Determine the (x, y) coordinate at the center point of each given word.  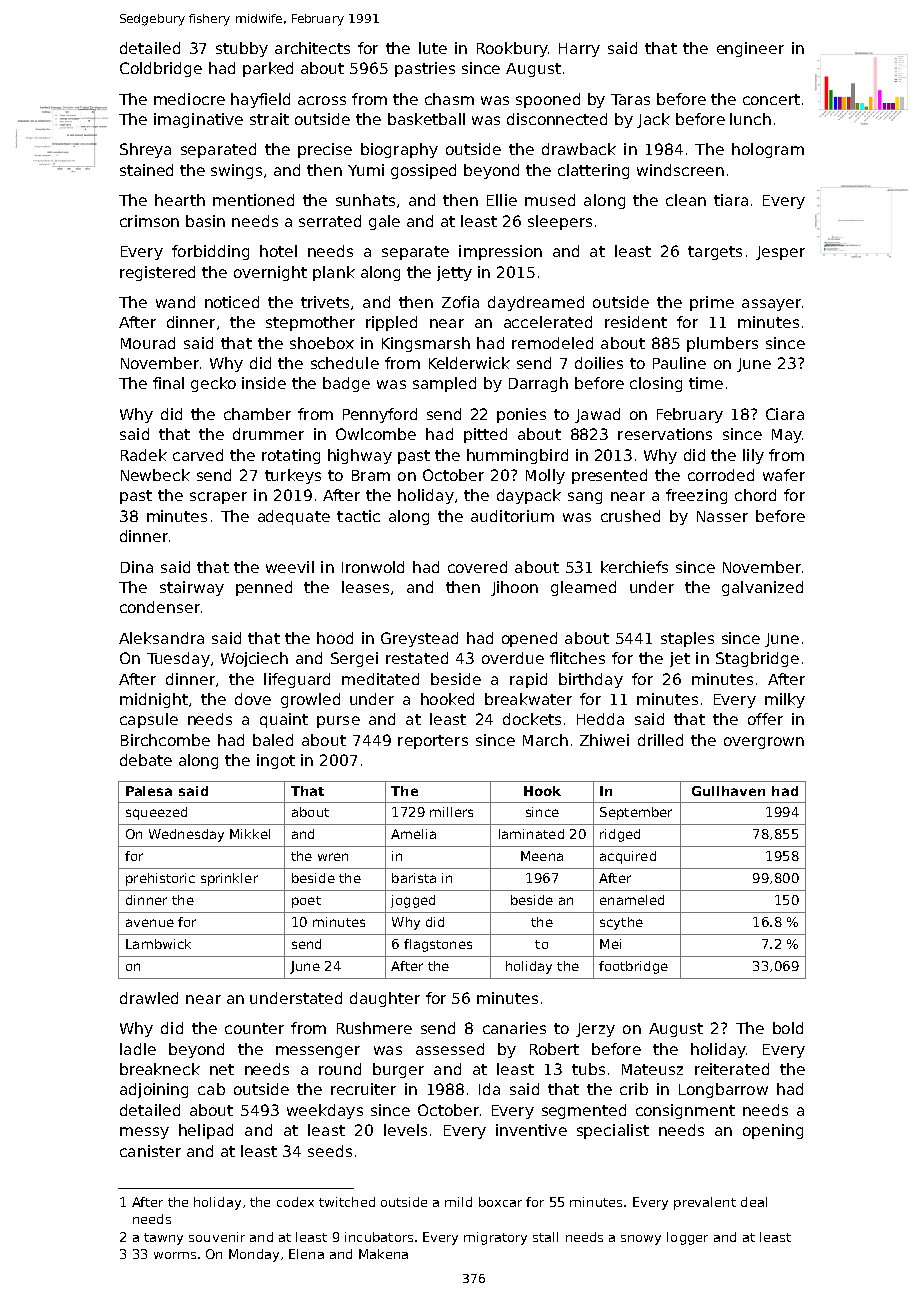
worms (175, 1255)
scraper (218, 498)
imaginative (198, 120)
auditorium (512, 516)
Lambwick (158, 944)
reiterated (732, 1069)
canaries (514, 1028)
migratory (495, 1238)
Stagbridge (757, 659)
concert (771, 99)
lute (433, 48)
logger (687, 1238)
